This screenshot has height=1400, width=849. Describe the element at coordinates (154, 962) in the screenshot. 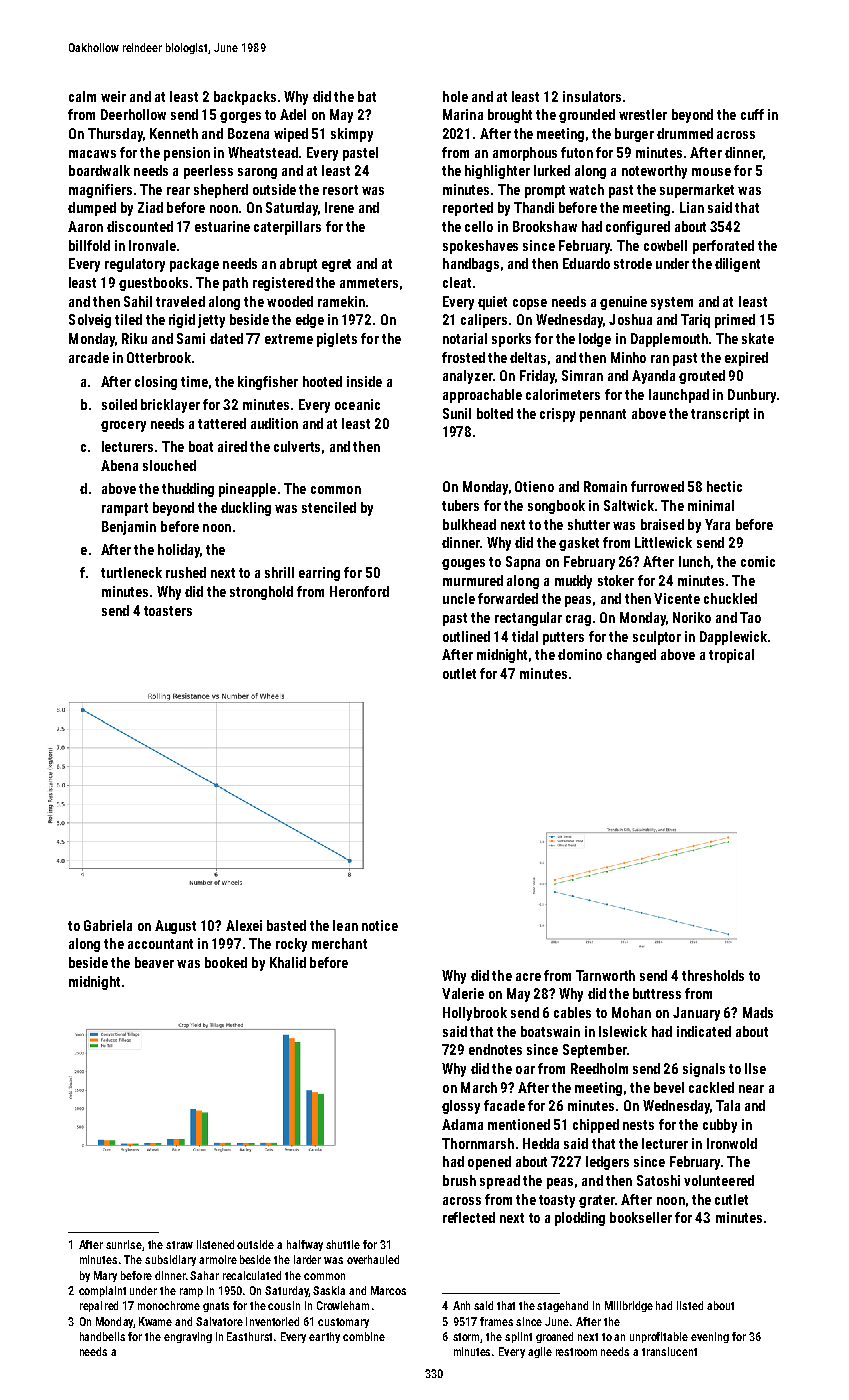

I see `beaver` at that location.
